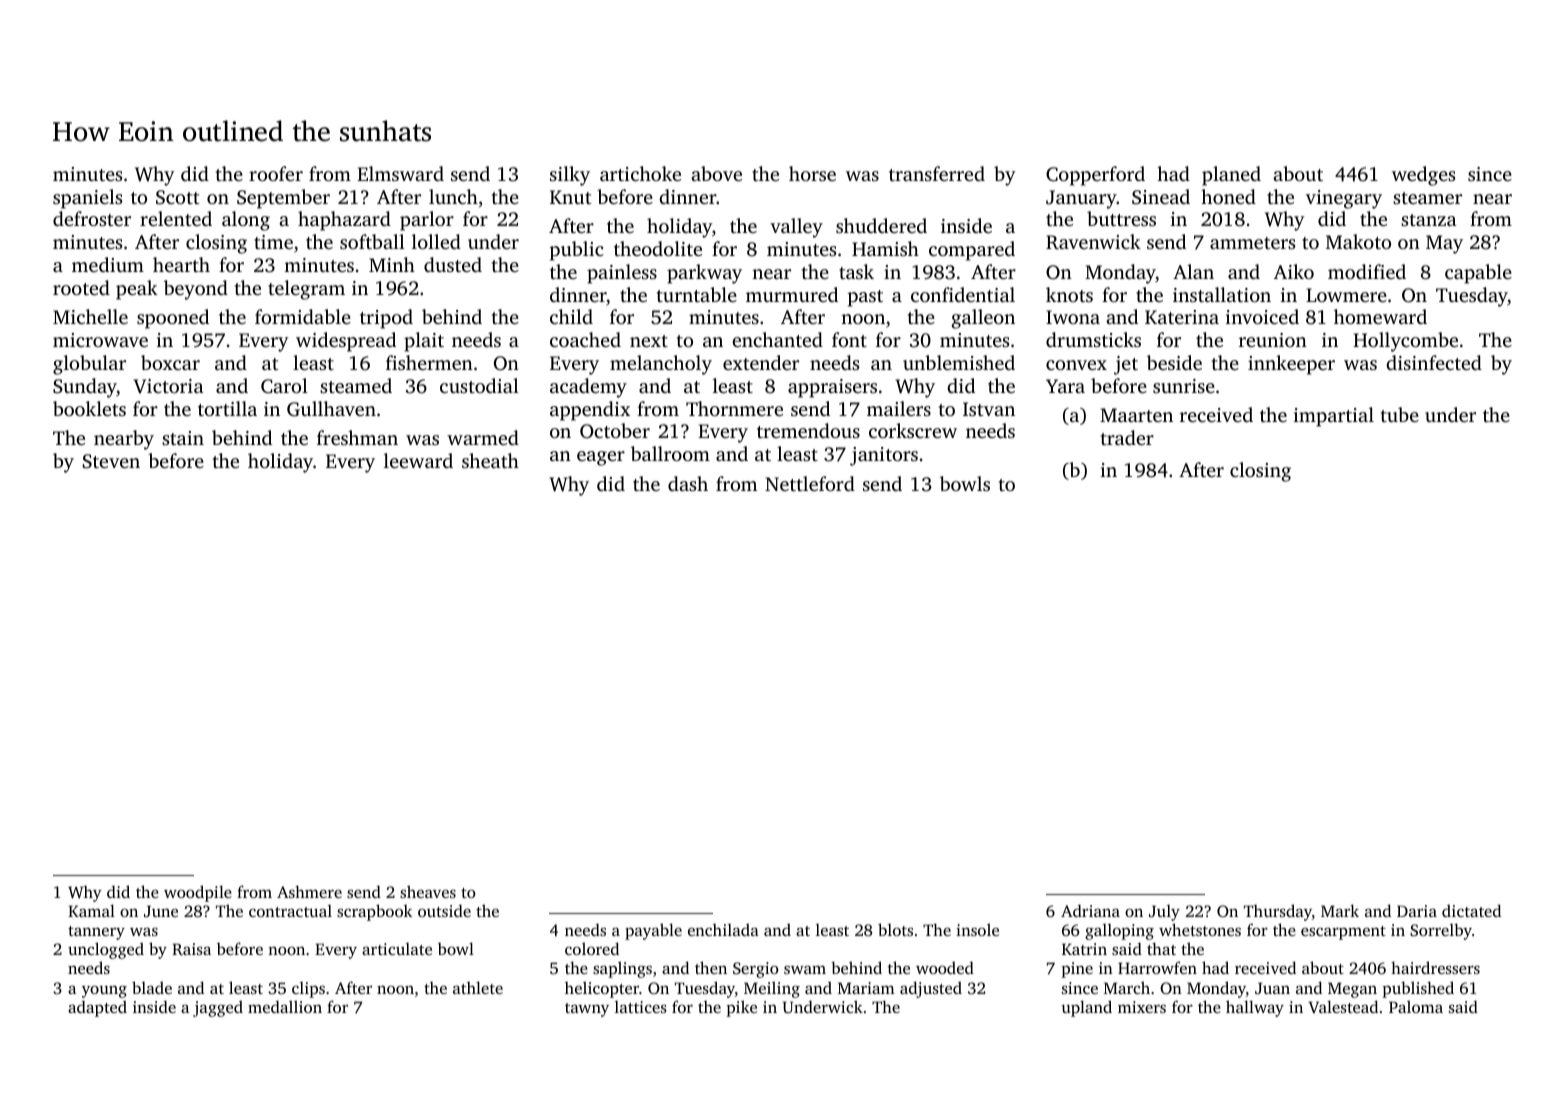 This document has height=1107, width=1565. Describe the element at coordinates (309, 891) in the document. I see `Ashmere` at that location.
